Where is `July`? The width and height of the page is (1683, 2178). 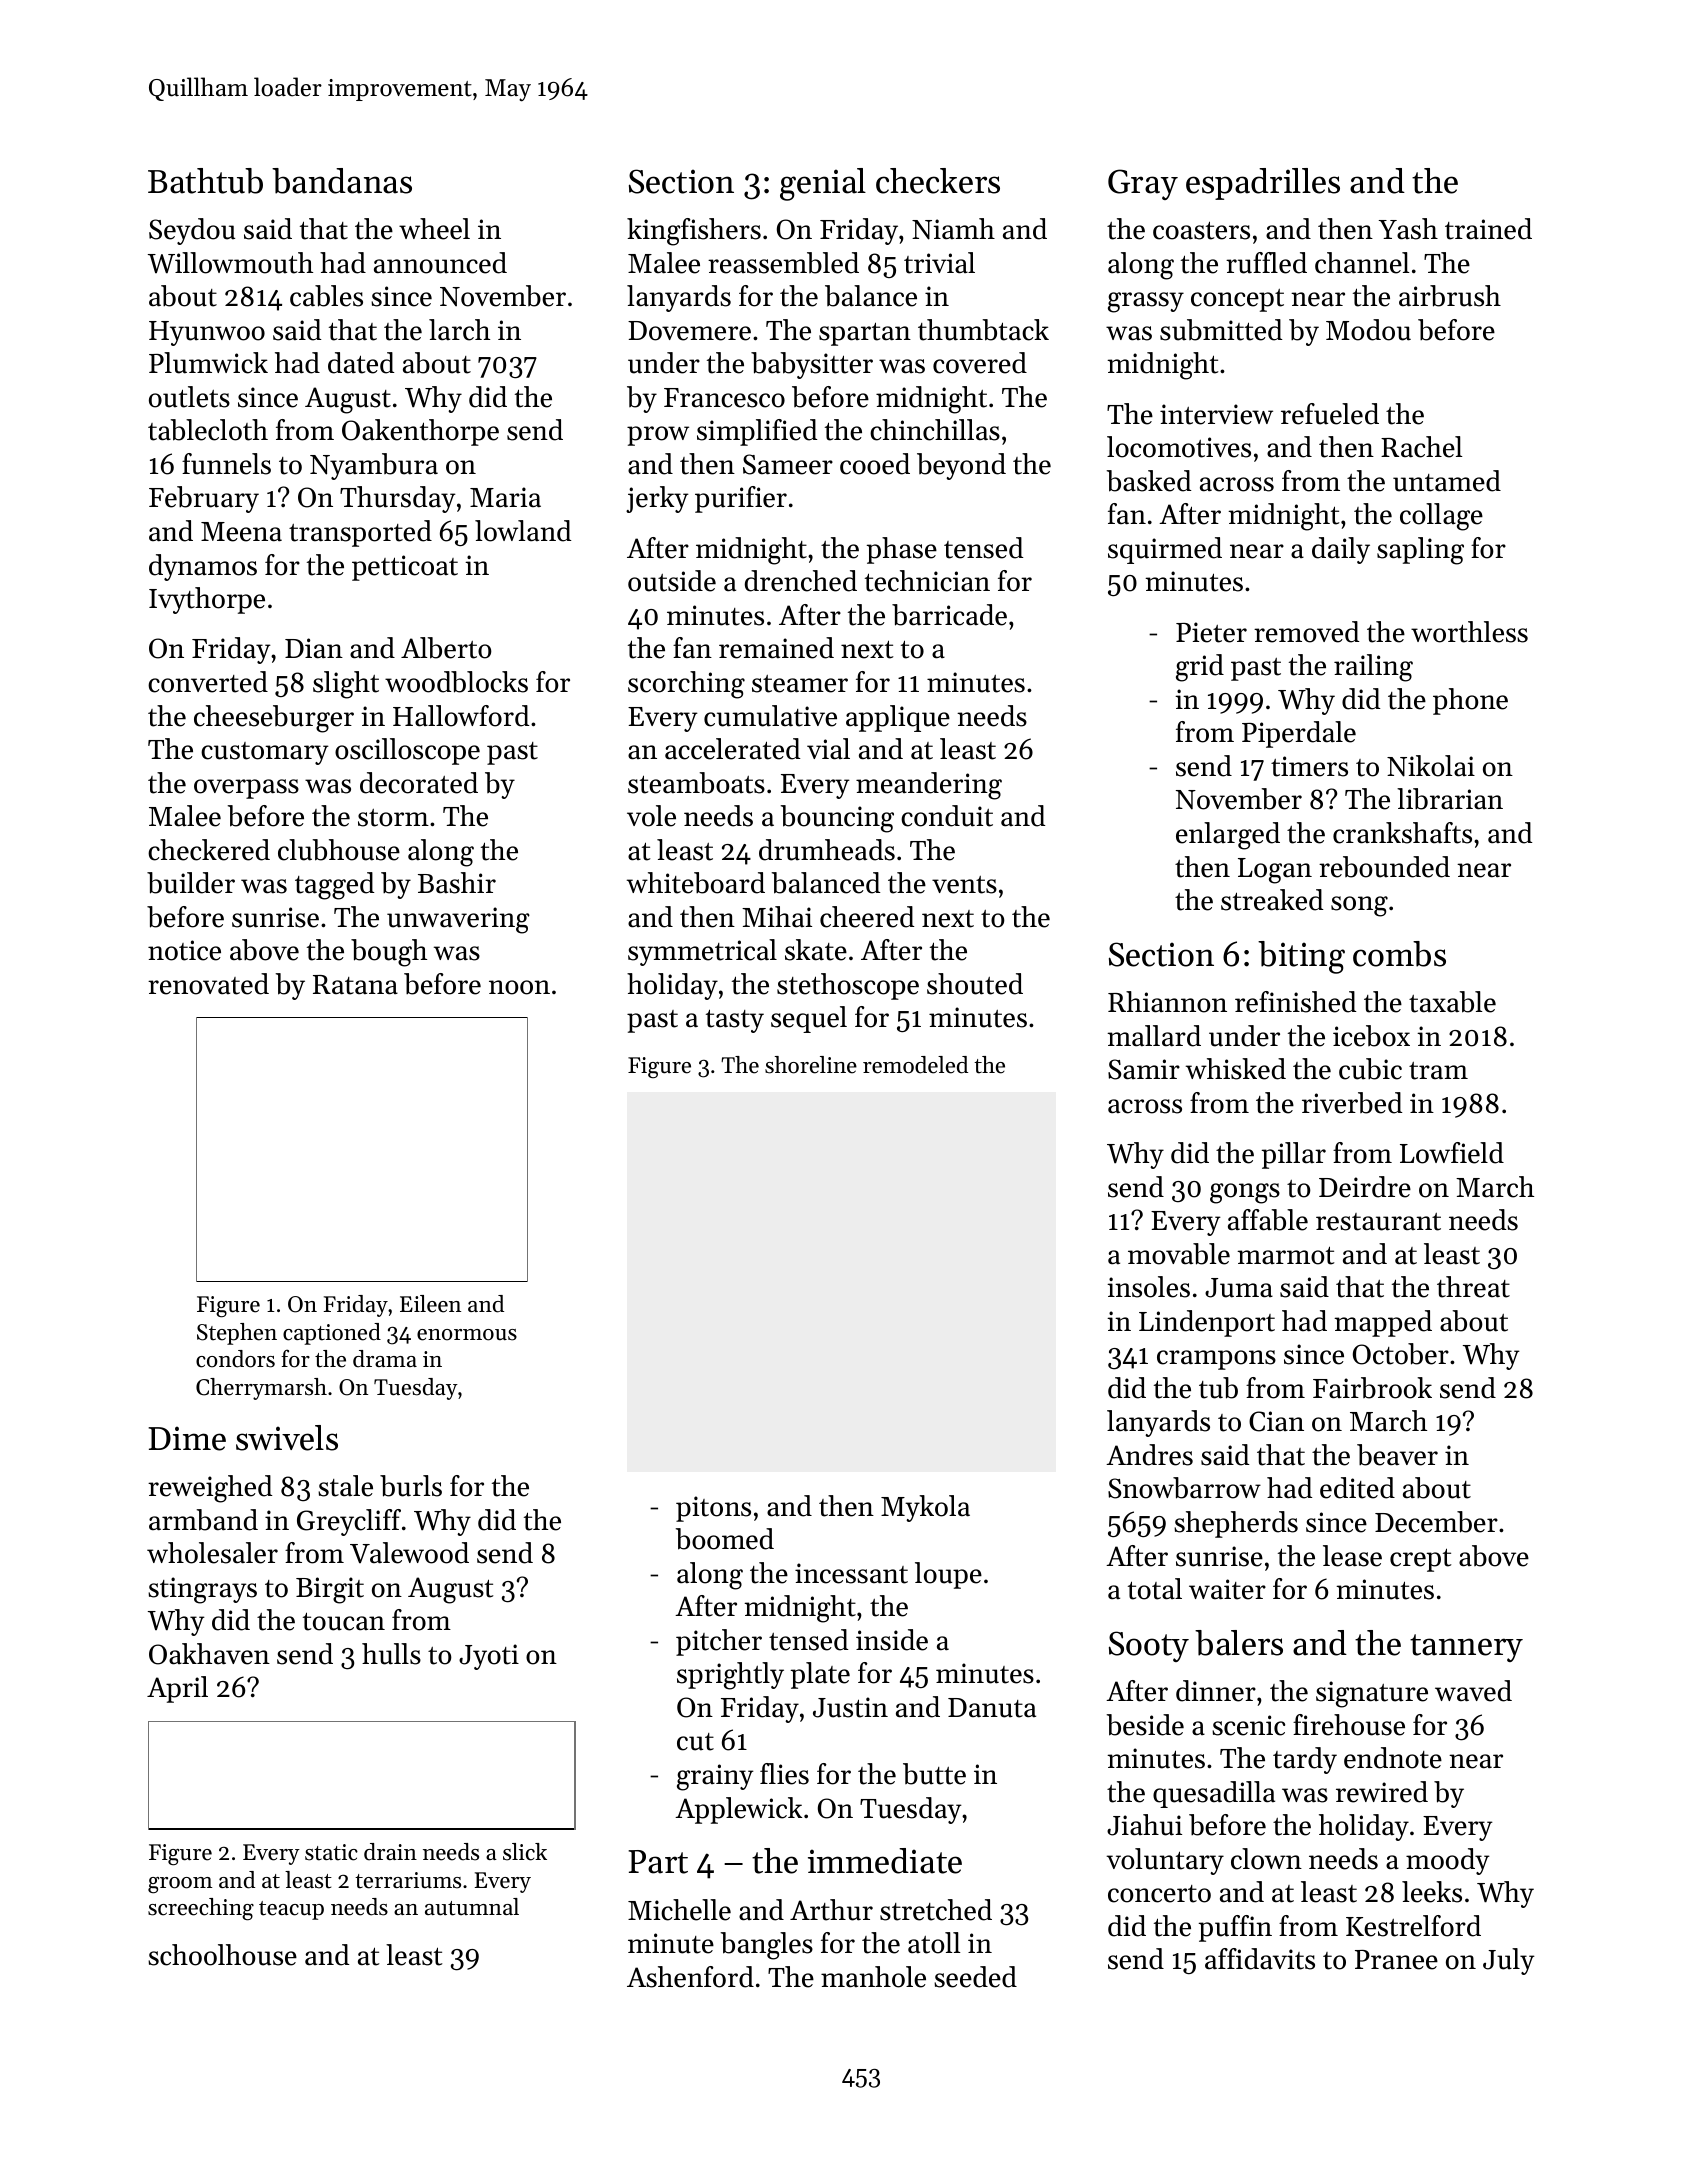 July is located at coordinates (1509, 1961).
